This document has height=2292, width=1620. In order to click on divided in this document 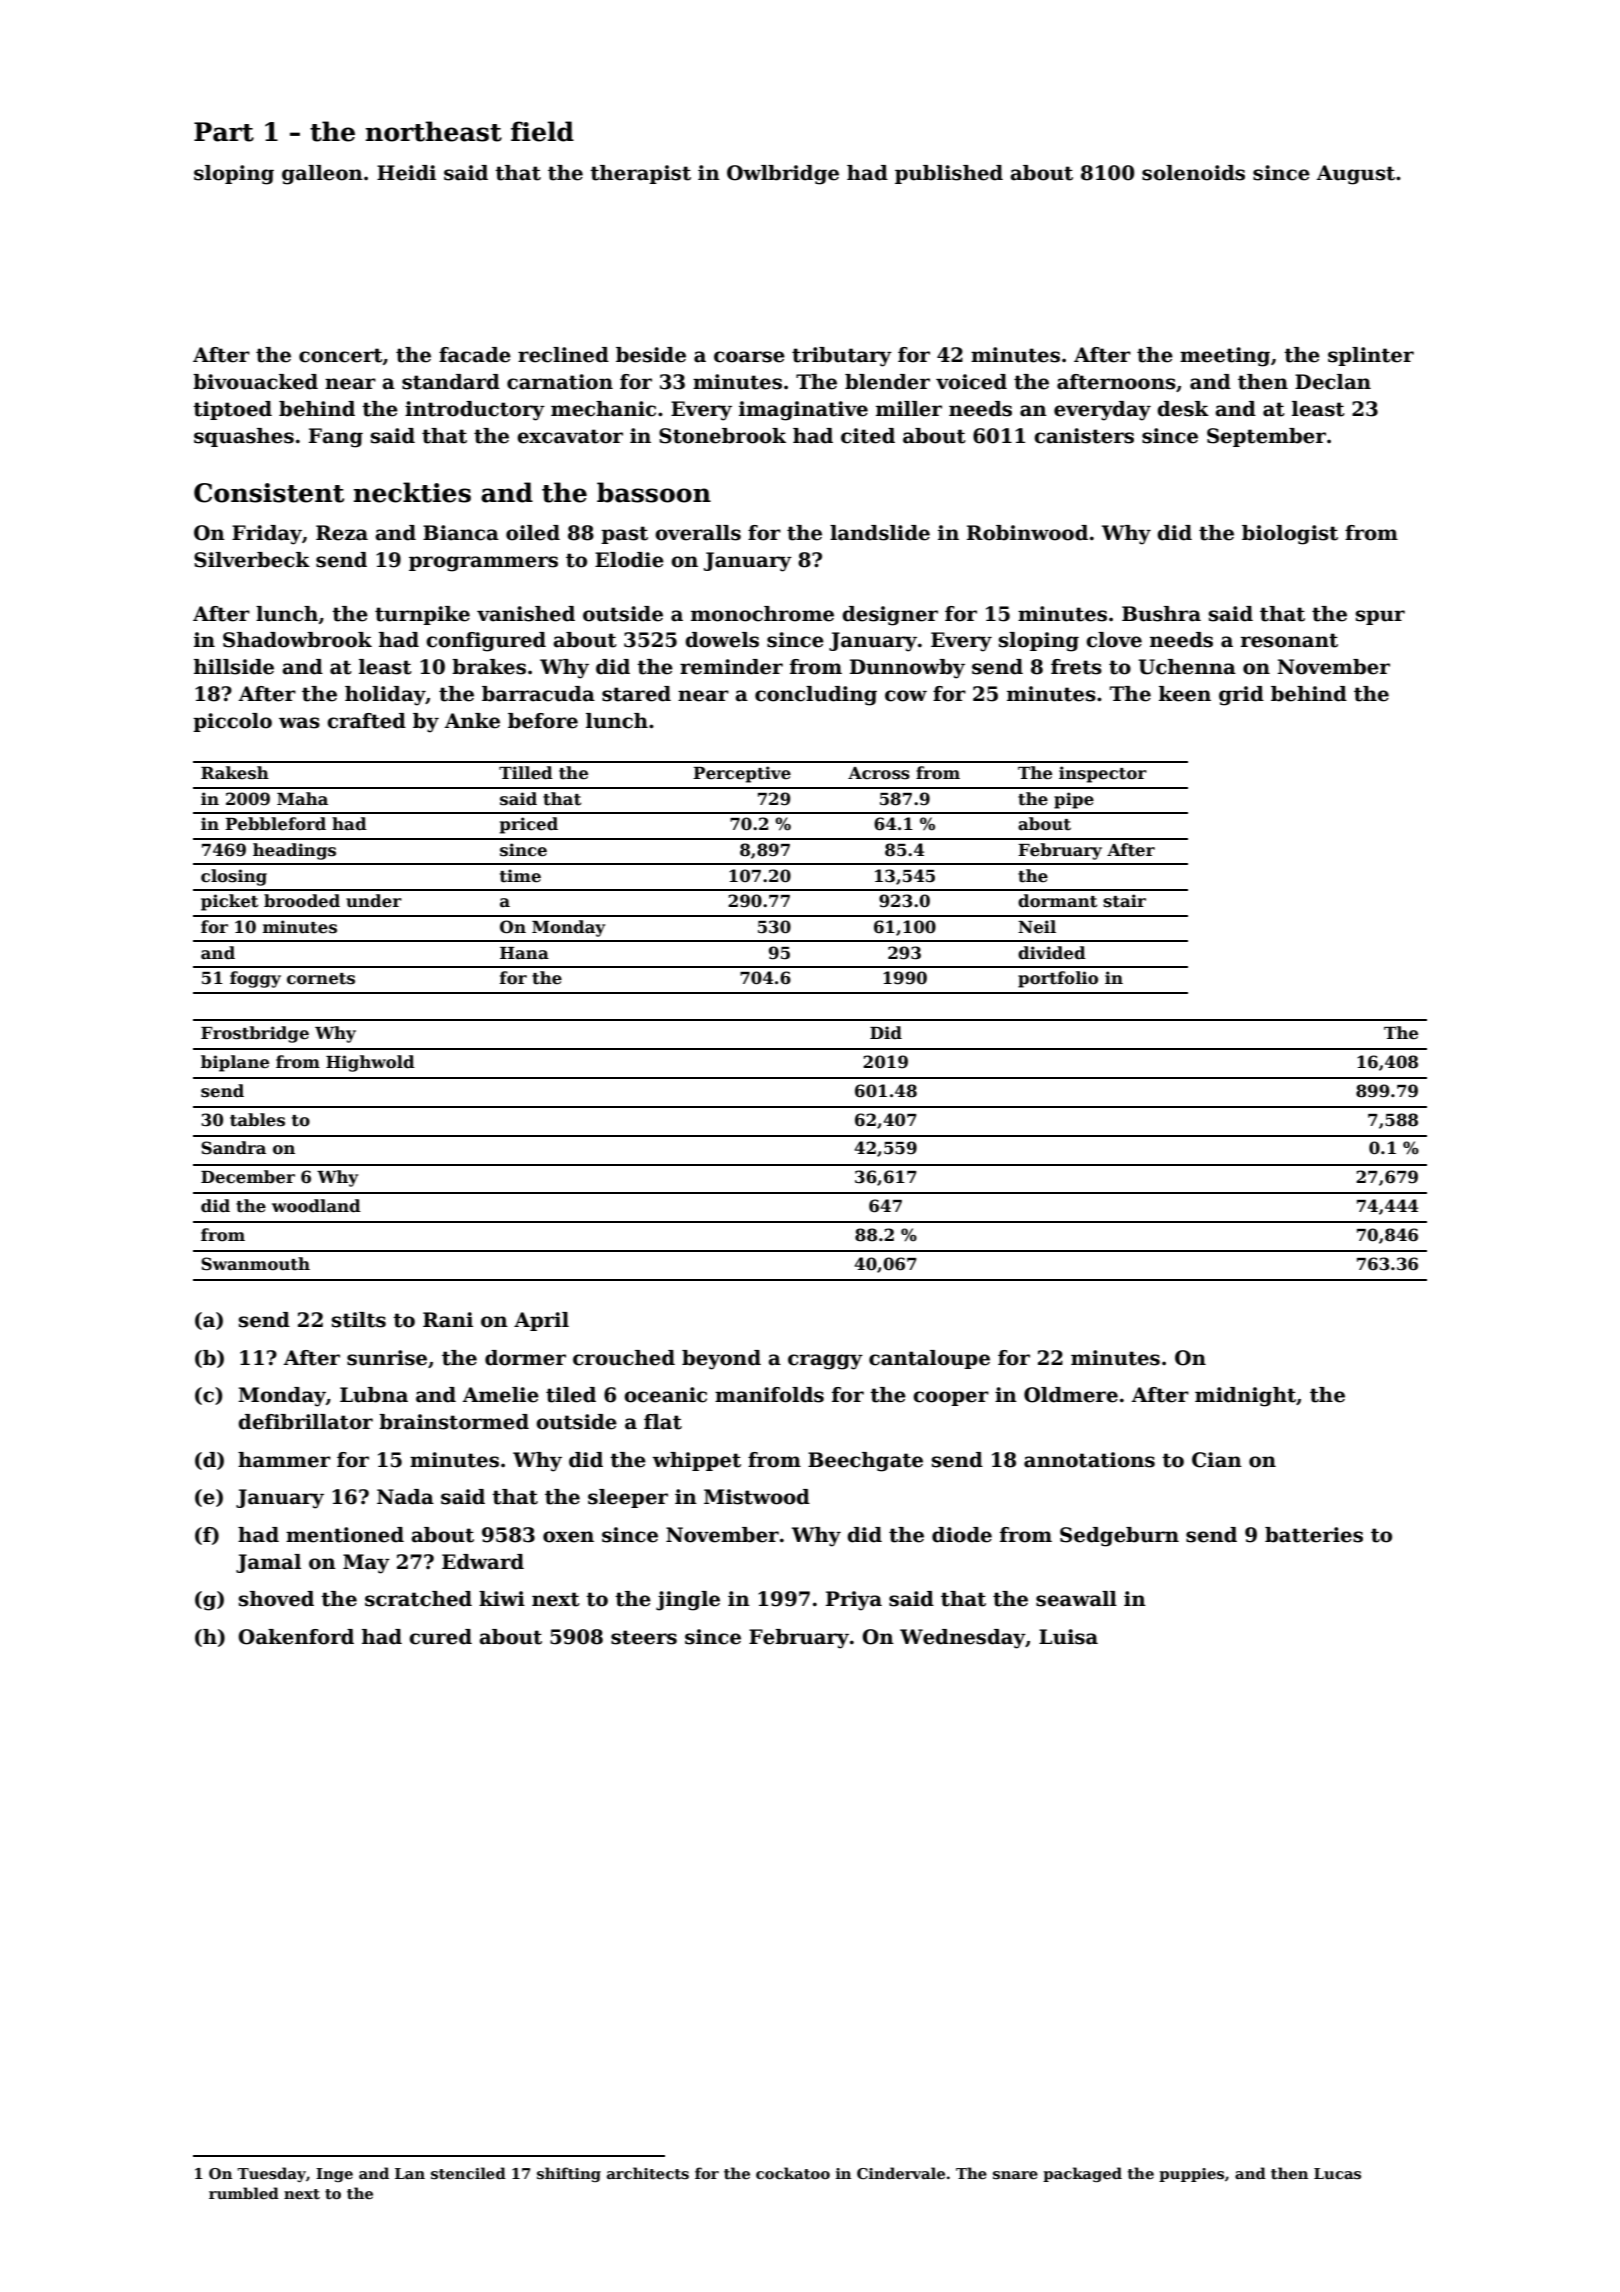, I will do `click(1052, 953)`.
